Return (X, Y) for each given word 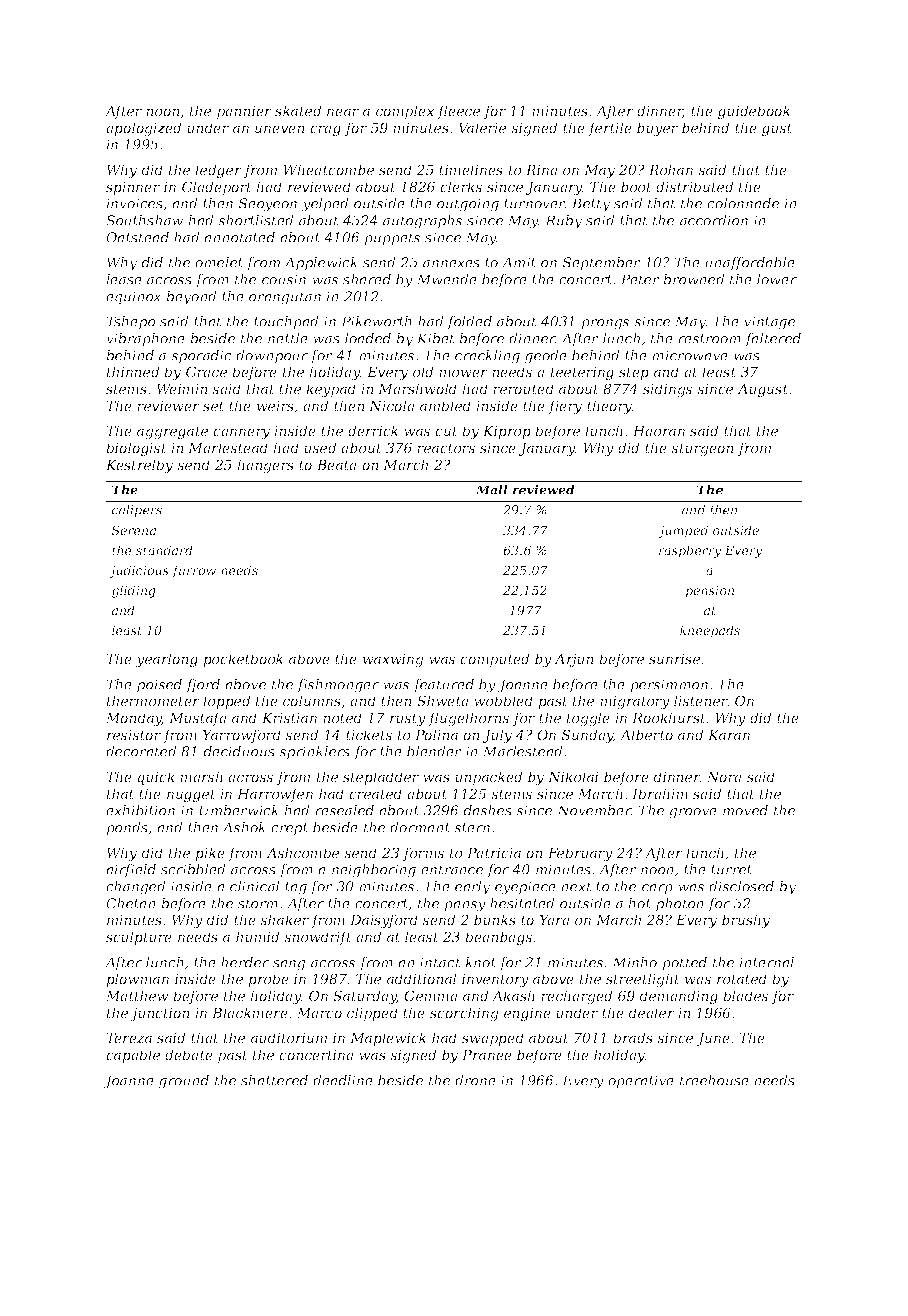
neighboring (374, 871)
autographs (422, 222)
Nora (724, 777)
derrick (373, 430)
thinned (133, 371)
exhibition (140, 810)
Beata (337, 465)
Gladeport (217, 188)
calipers (137, 511)
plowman (137, 980)
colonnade (743, 203)
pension (709, 591)
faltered (773, 340)
